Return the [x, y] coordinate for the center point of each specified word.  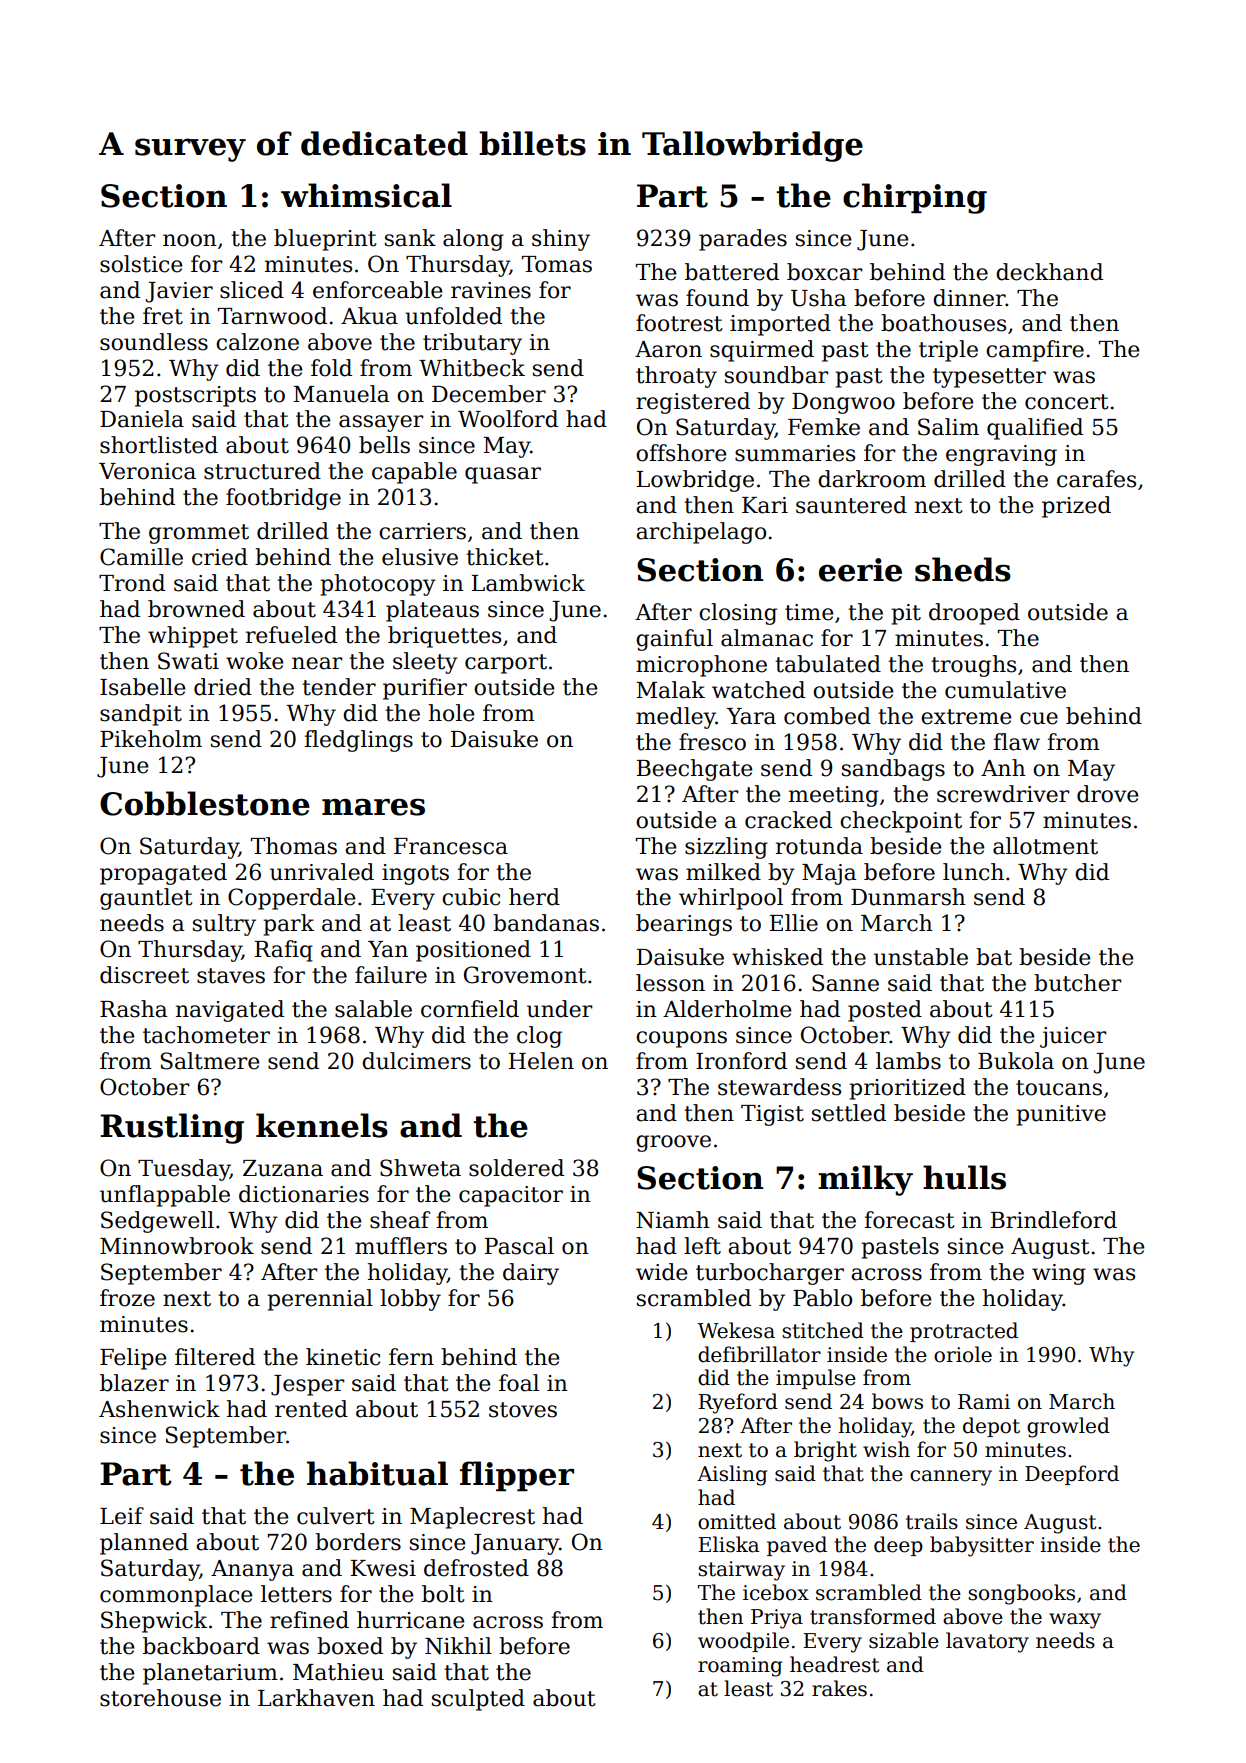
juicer [1073, 1037]
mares [373, 807]
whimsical [366, 195]
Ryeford [738, 1403]
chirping [915, 198]
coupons [681, 1039]
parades [743, 240]
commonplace [176, 1596]
